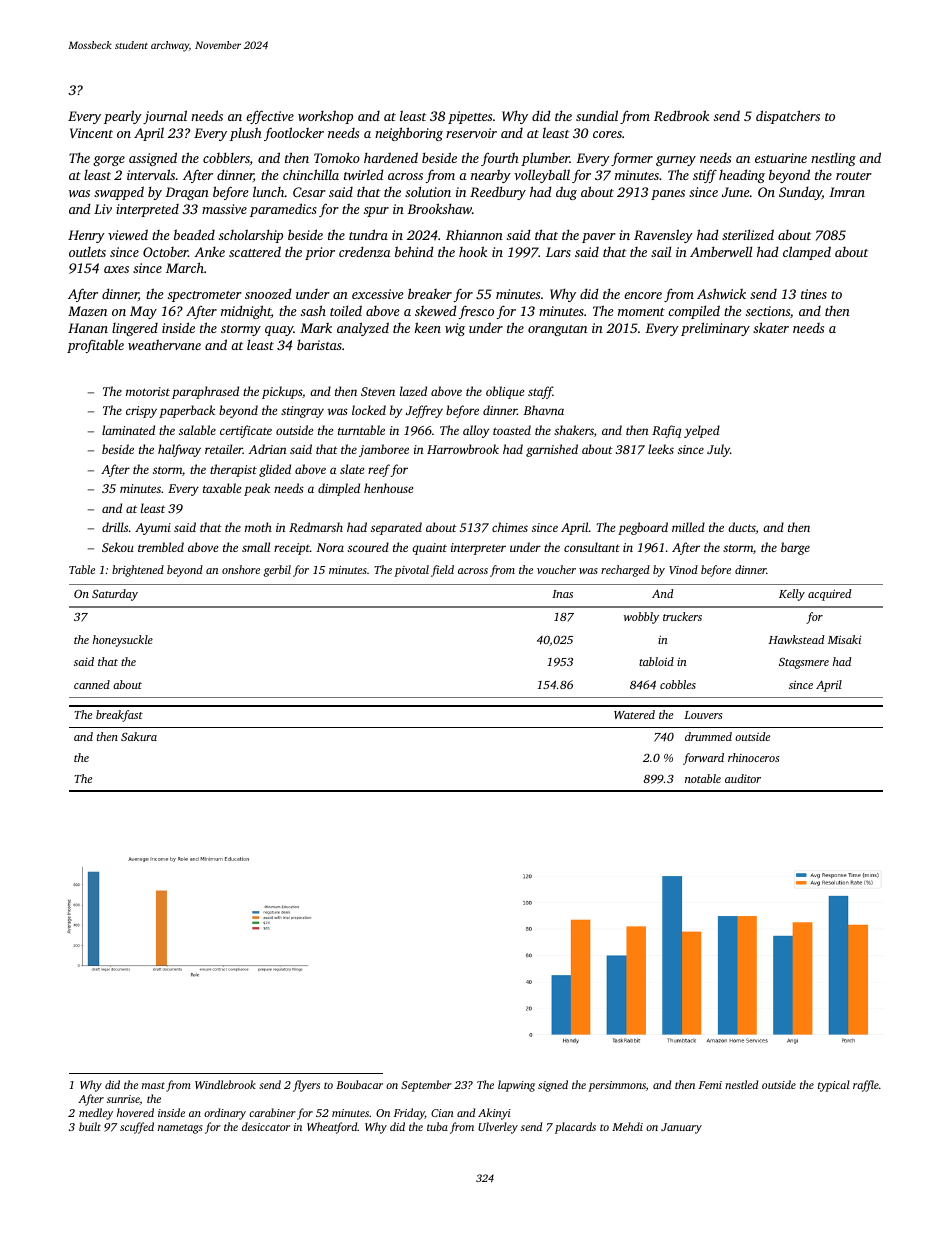 Image resolution: width=952 pixels, height=1233 pixels. What do you see at coordinates (748, 234) in the screenshot?
I see `sterilized` at bounding box center [748, 234].
